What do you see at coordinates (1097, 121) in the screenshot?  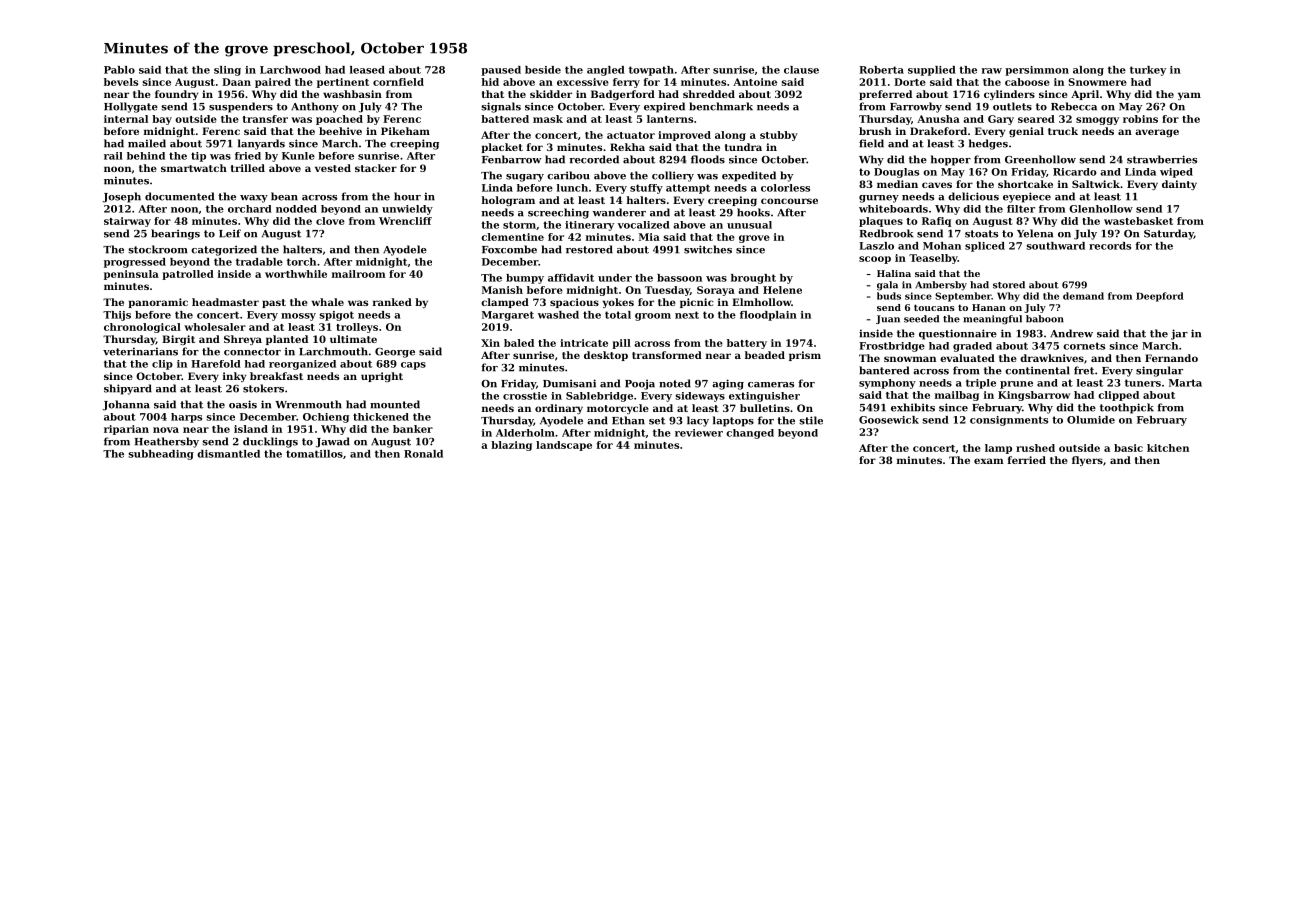 I see `smoggy` at bounding box center [1097, 121].
